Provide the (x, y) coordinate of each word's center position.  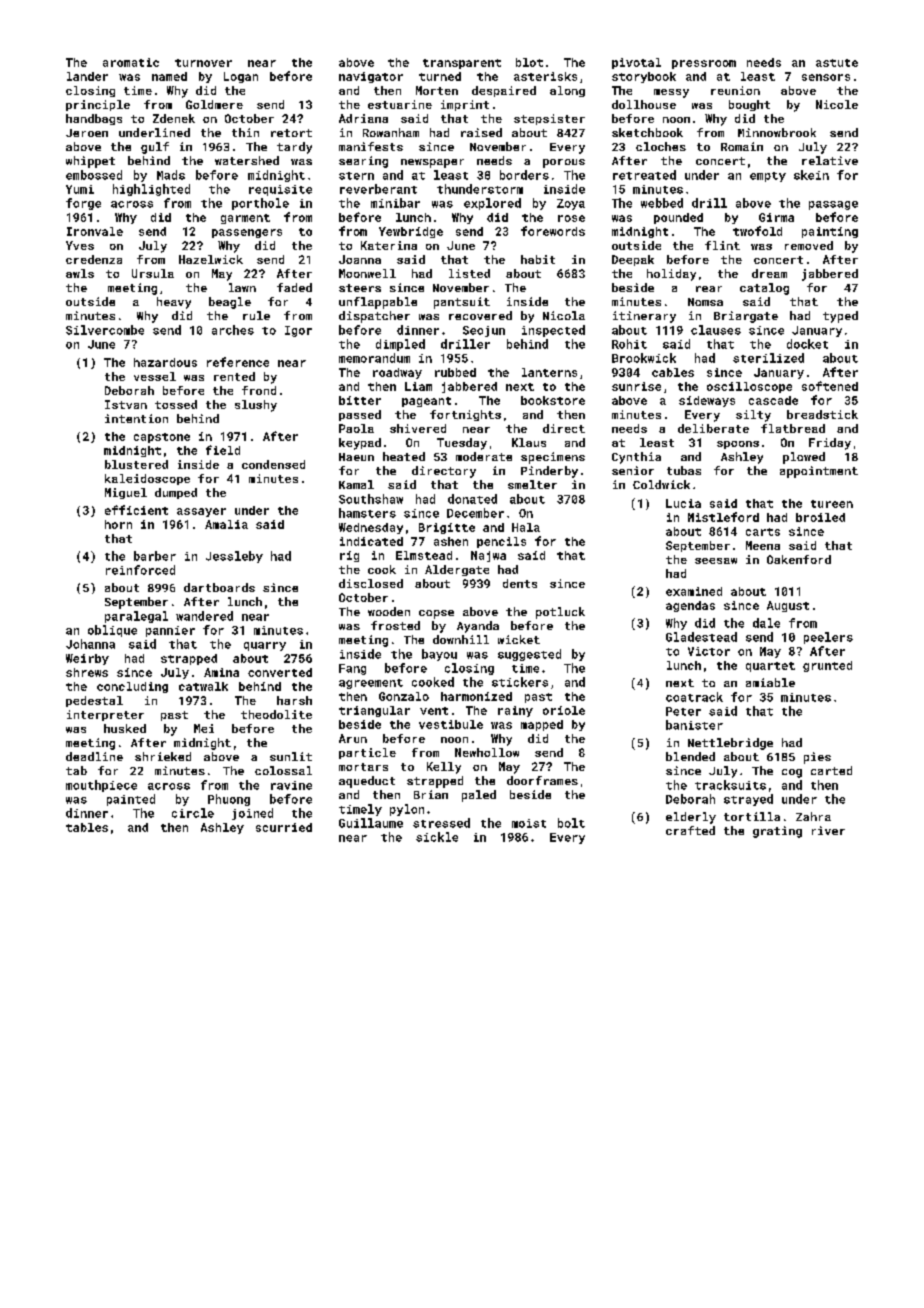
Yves (80, 245)
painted (131, 800)
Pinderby (549, 472)
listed (469, 273)
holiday (671, 275)
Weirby (87, 659)
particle (367, 753)
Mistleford (723, 517)
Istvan (126, 404)
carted (831, 770)
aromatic (131, 62)
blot (529, 62)
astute (837, 63)
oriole (564, 710)
